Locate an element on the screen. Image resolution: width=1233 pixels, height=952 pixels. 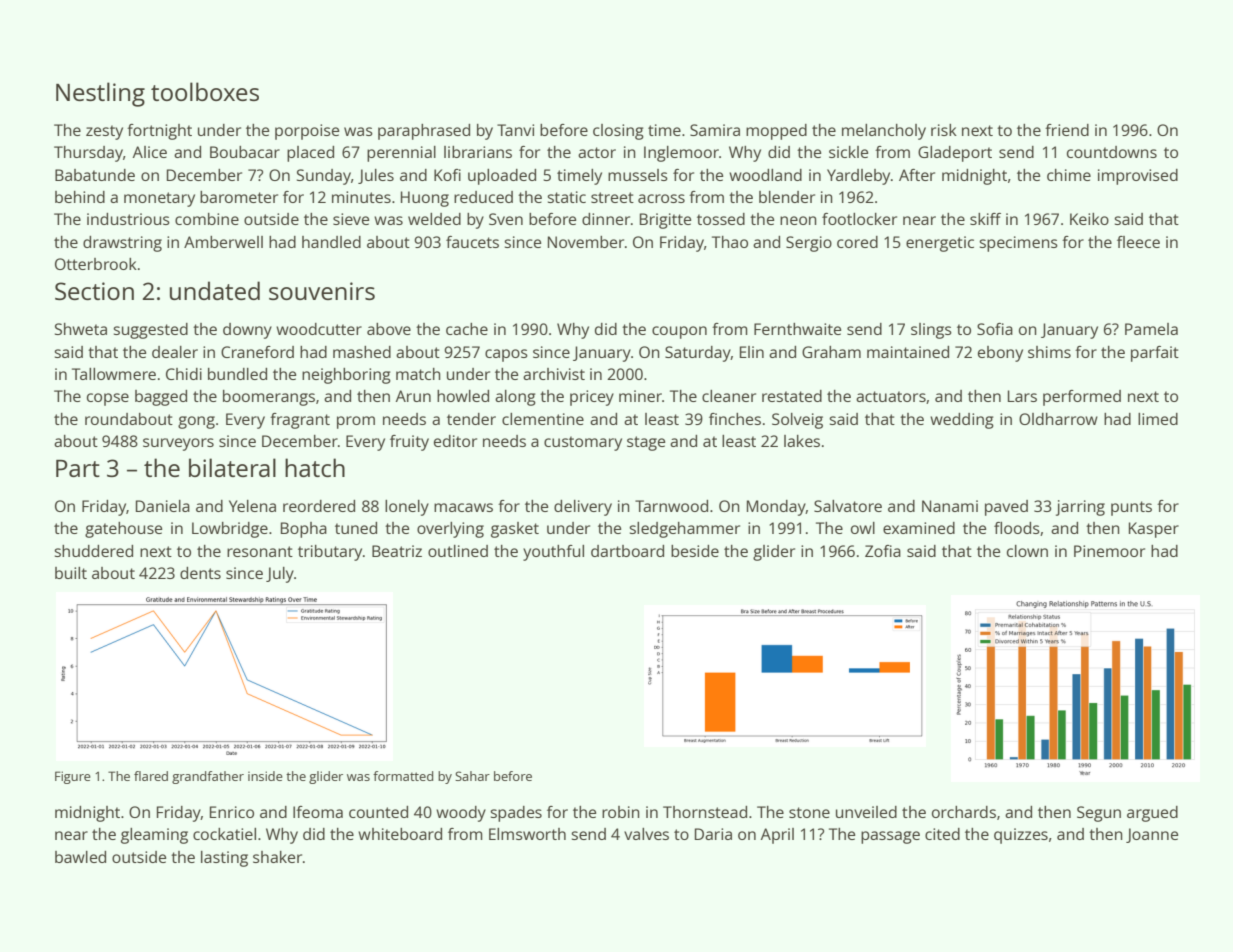
whiteboard is located at coordinates (400, 834).
